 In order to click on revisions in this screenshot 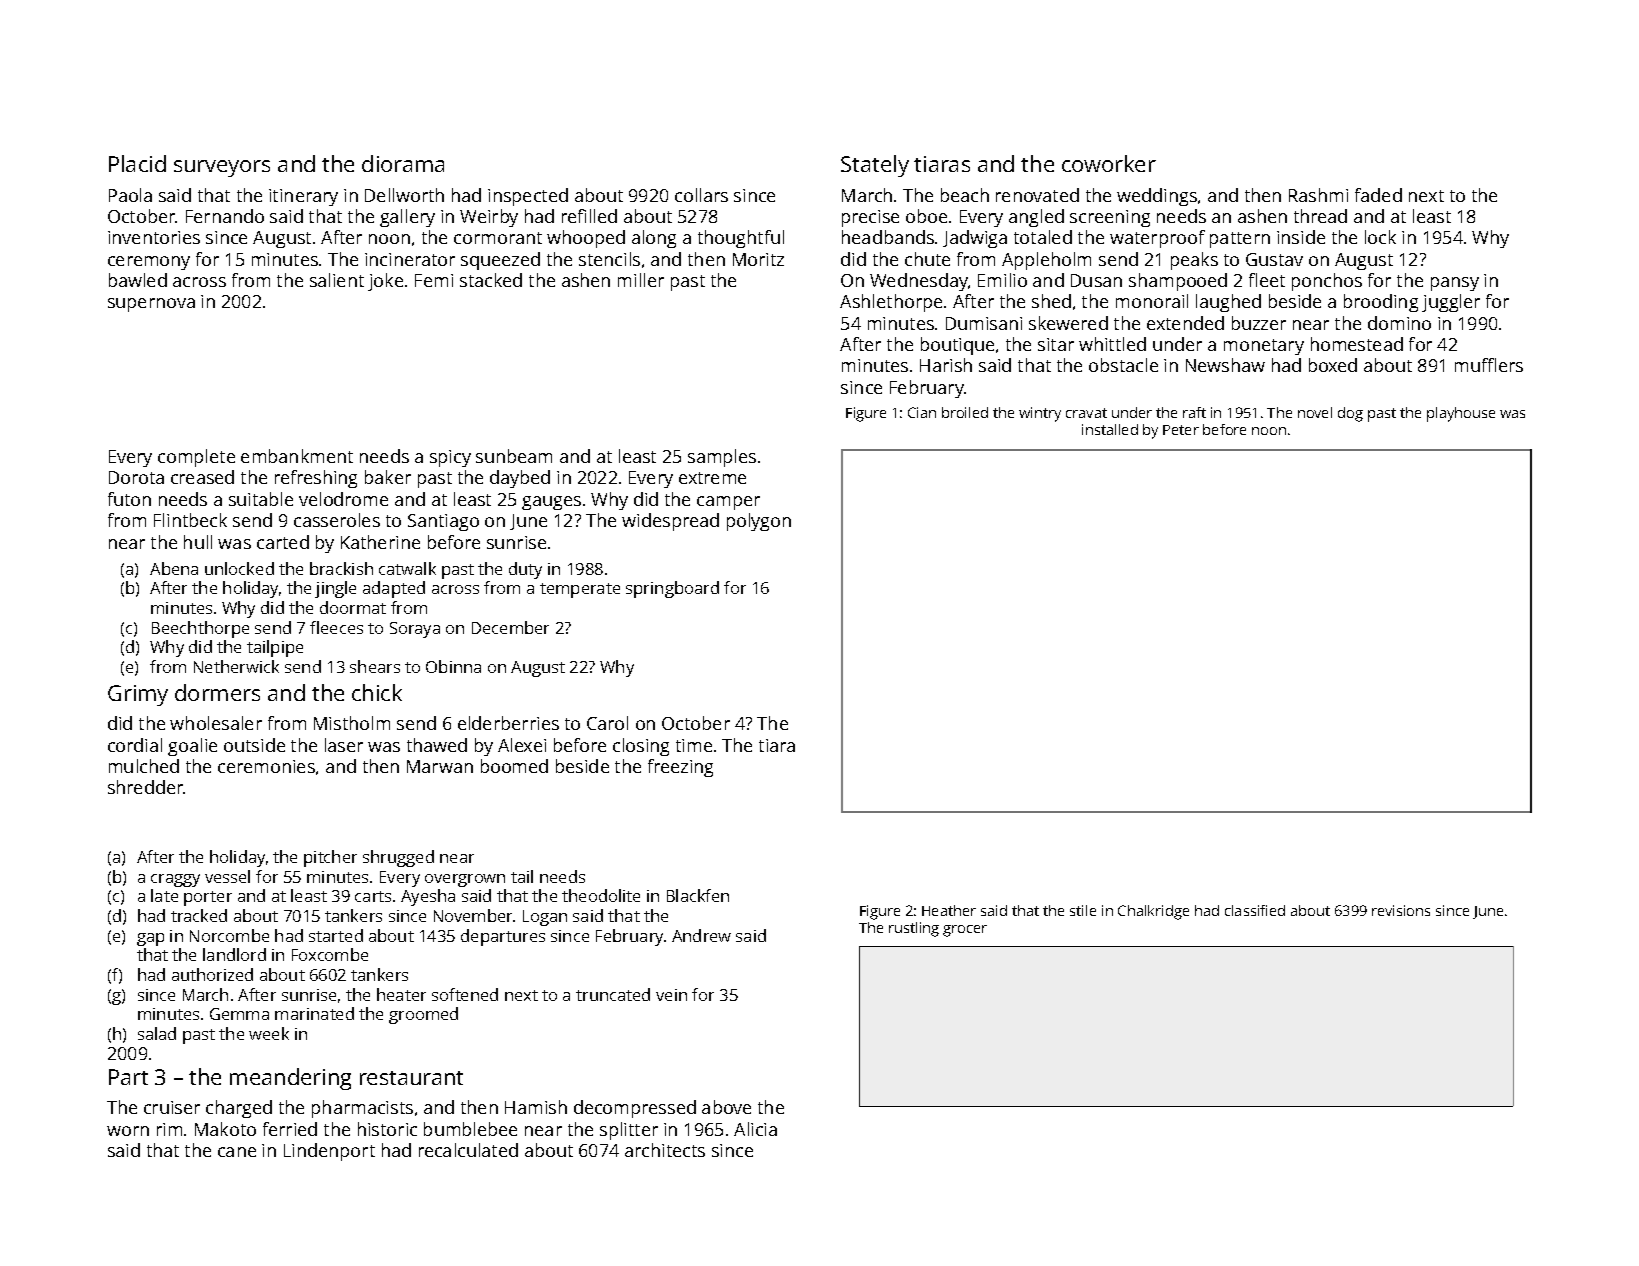, I will do `click(1401, 910)`.
